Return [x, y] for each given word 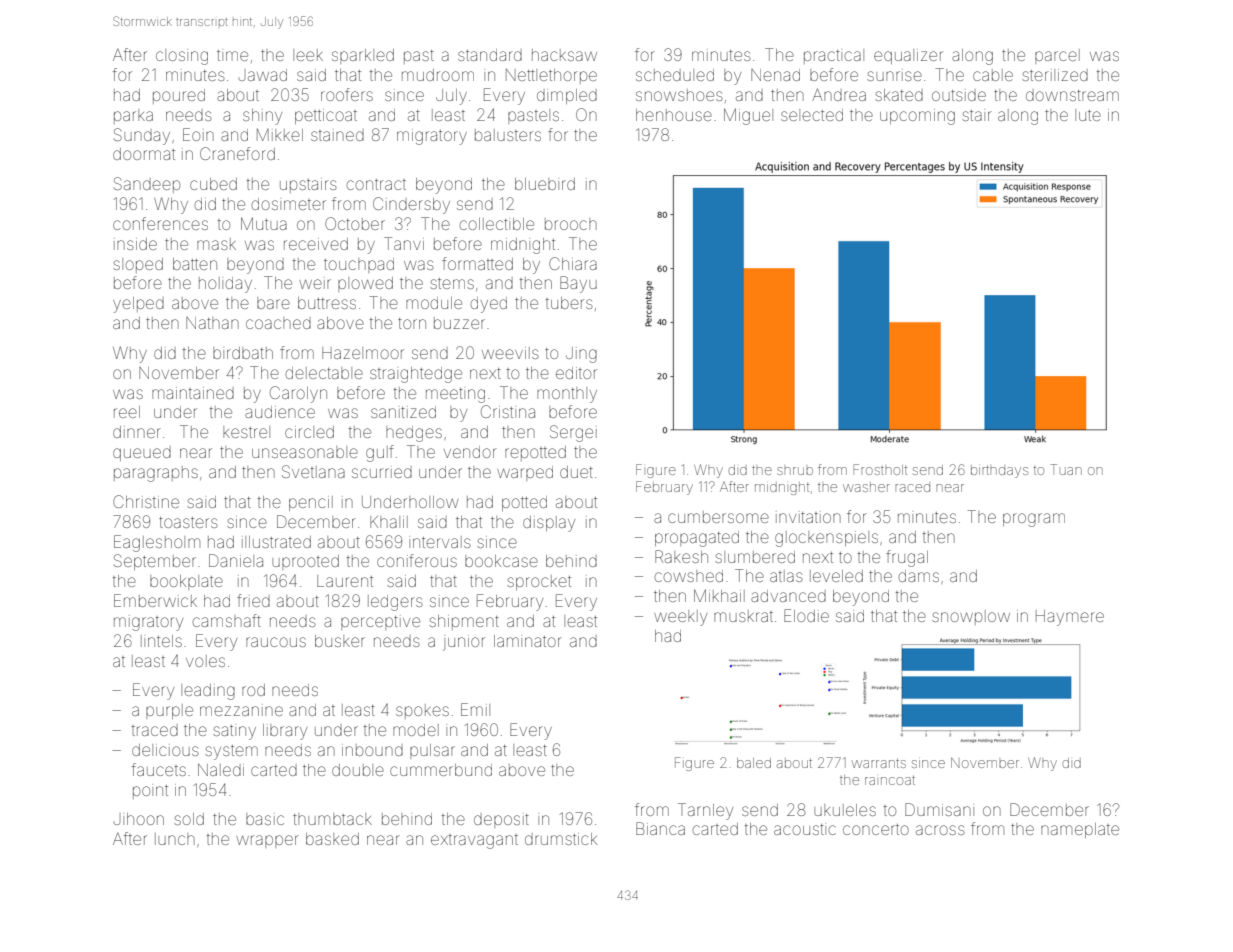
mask [216, 244]
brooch [571, 224]
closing [182, 57]
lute [1088, 115]
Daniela [236, 560]
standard [490, 55]
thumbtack [332, 819]
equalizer [908, 56]
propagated [697, 539]
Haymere [1070, 618]
